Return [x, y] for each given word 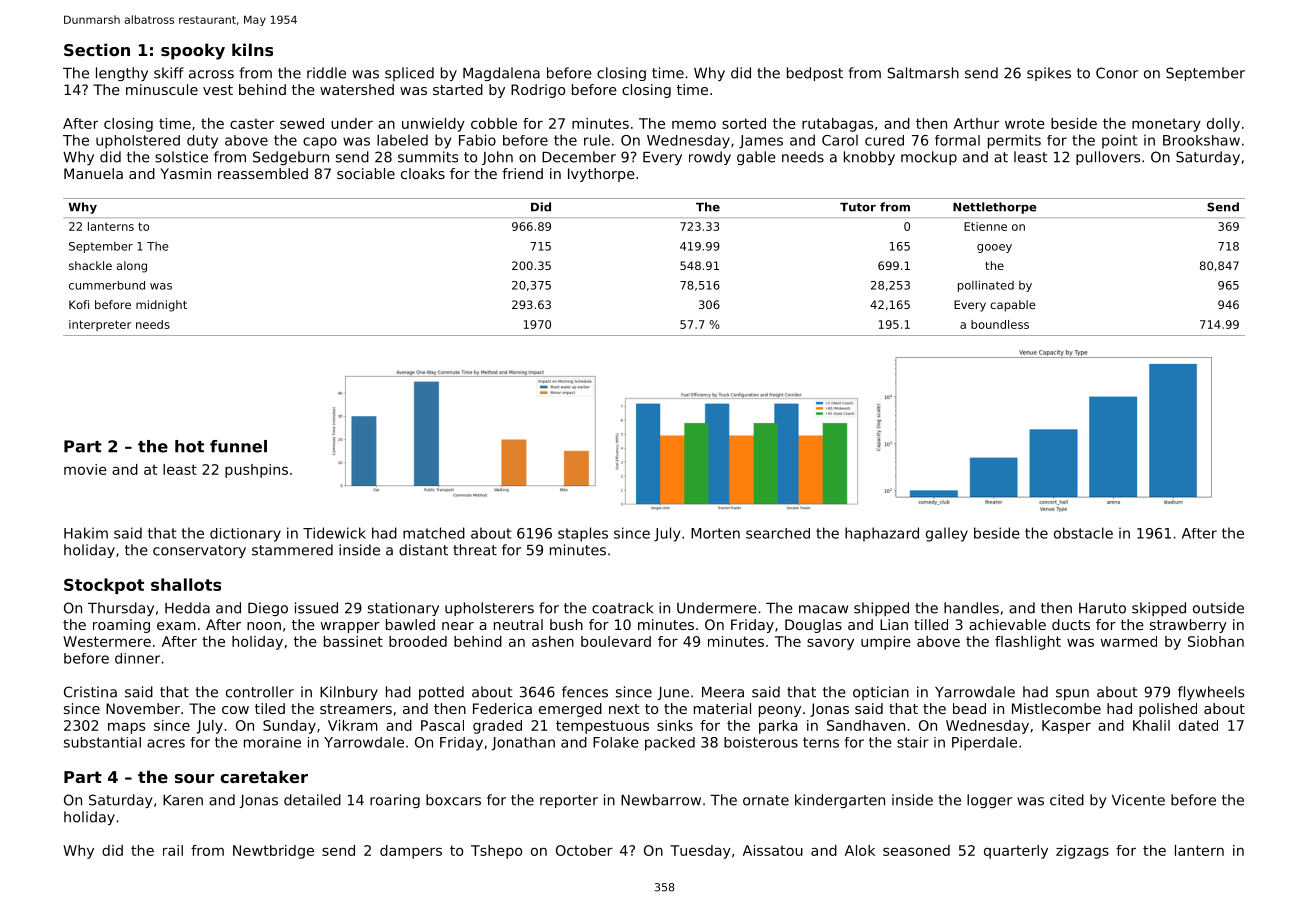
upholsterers [489, 609]
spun [1072, 694]
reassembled [263, 173]
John [497, 158]
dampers [411, 852]
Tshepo [496, 852]
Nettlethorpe [994, 208]
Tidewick [334, 533]
